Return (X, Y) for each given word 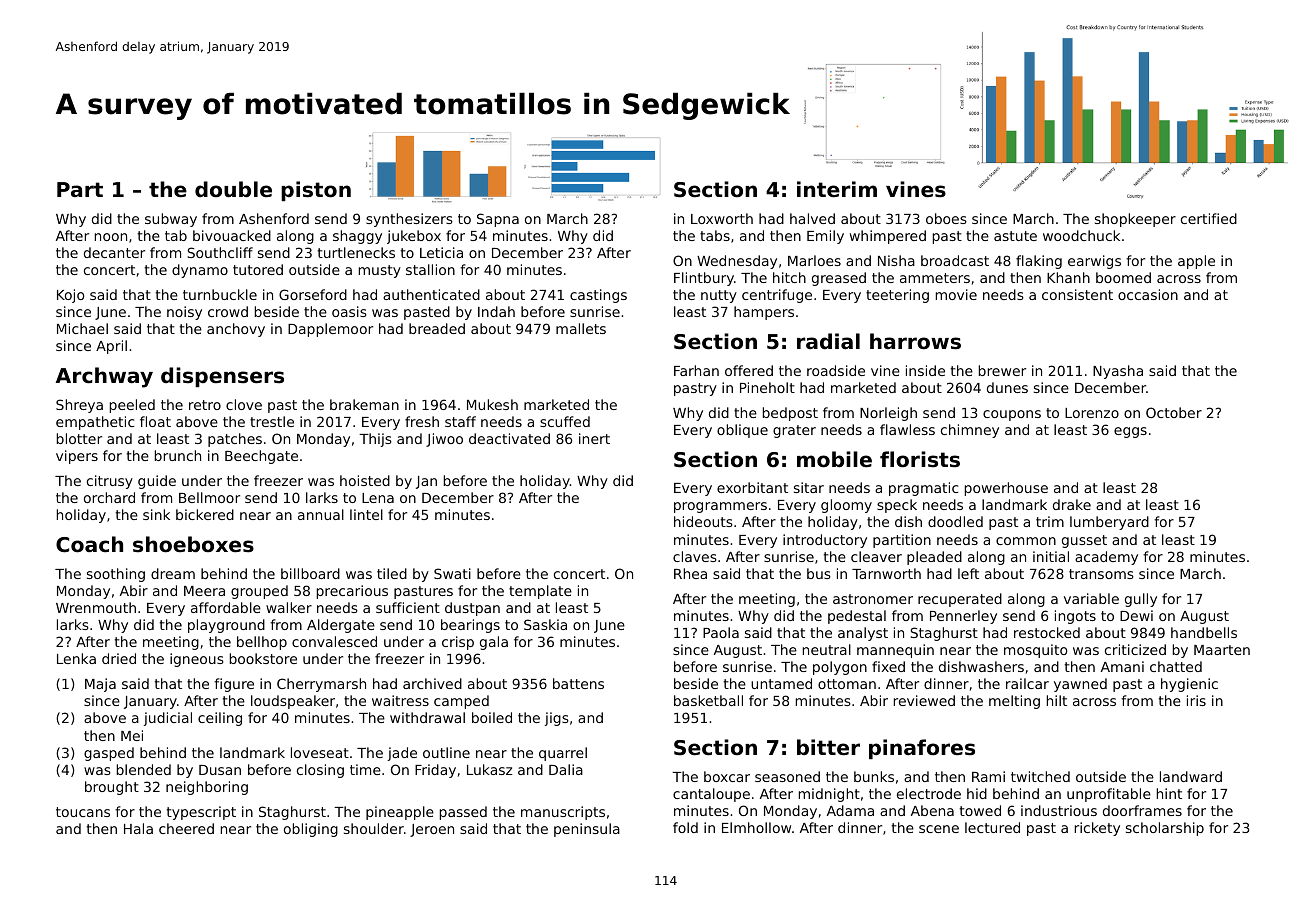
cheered (186, 828)
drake (1072, 504)
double (233, 189)
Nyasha (1118, 372)
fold (685, 827)
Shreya (79, 406)
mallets (581, 328)
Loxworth (722, 218)
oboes (946, 218)
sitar (809, 487)
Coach (89, 544)
